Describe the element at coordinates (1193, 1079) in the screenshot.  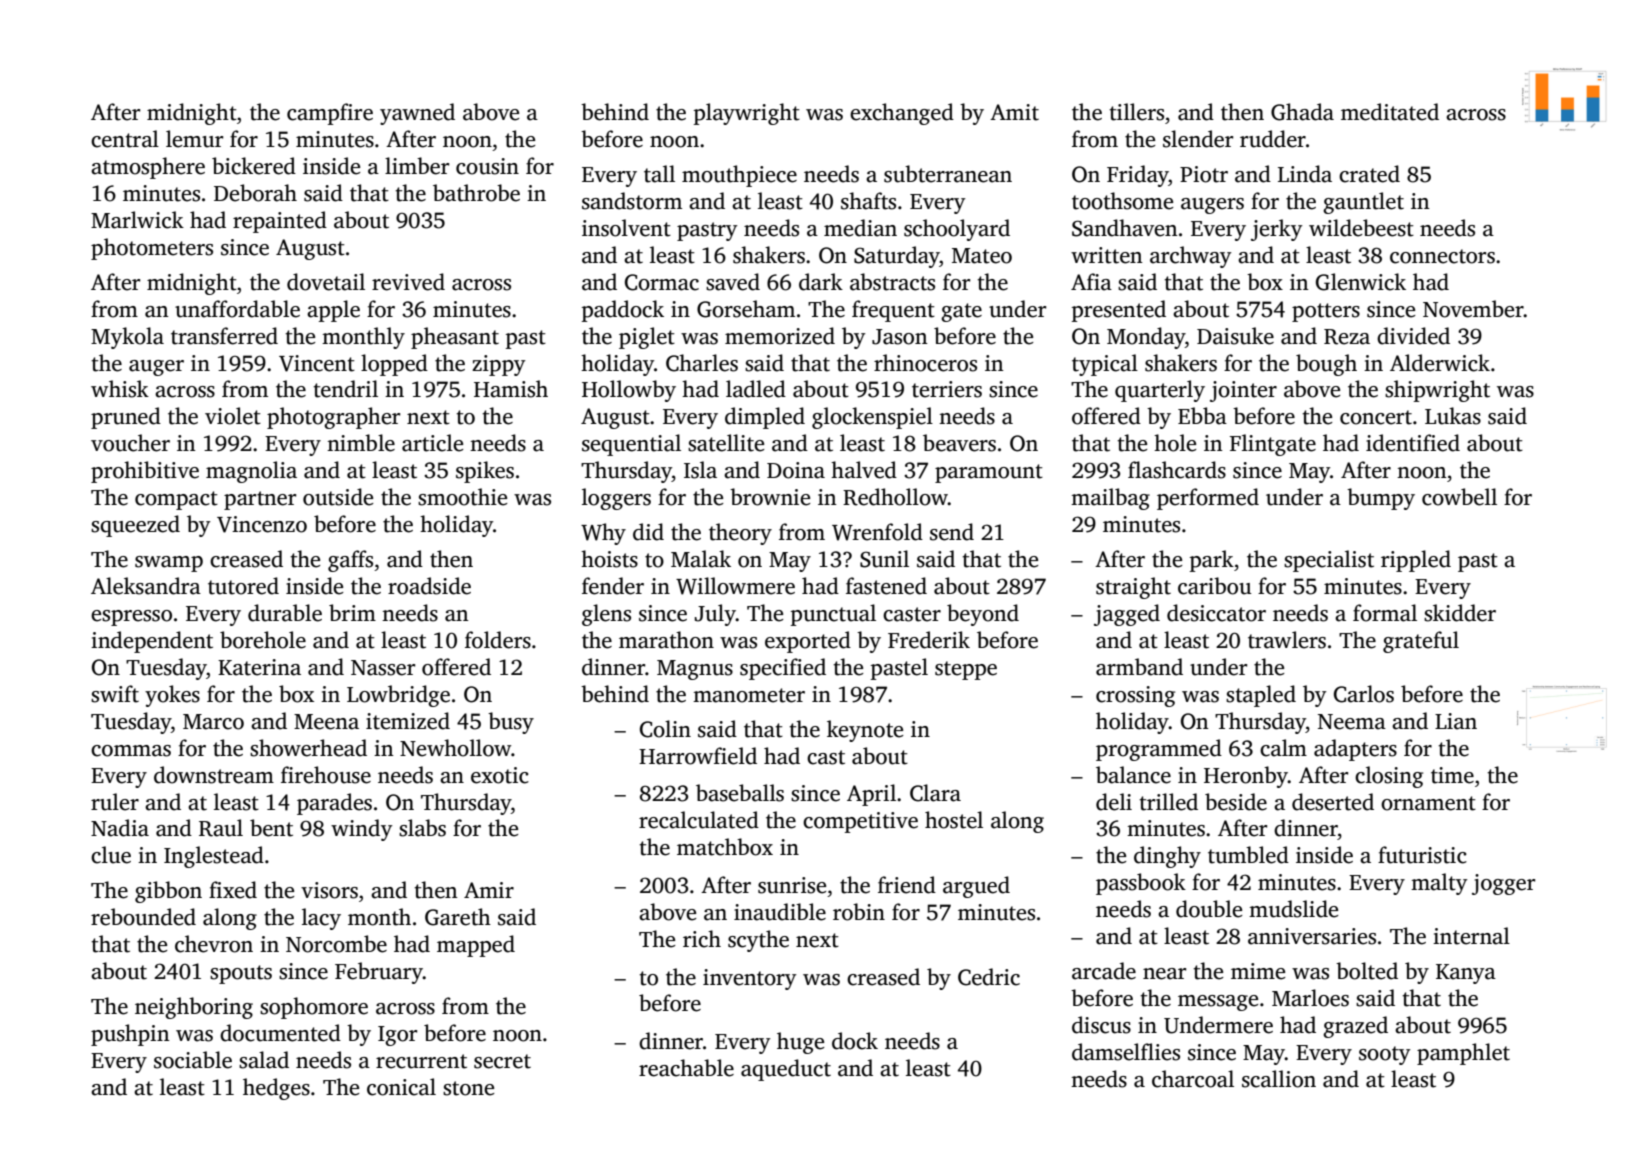
I see `charcoal` at that location.
